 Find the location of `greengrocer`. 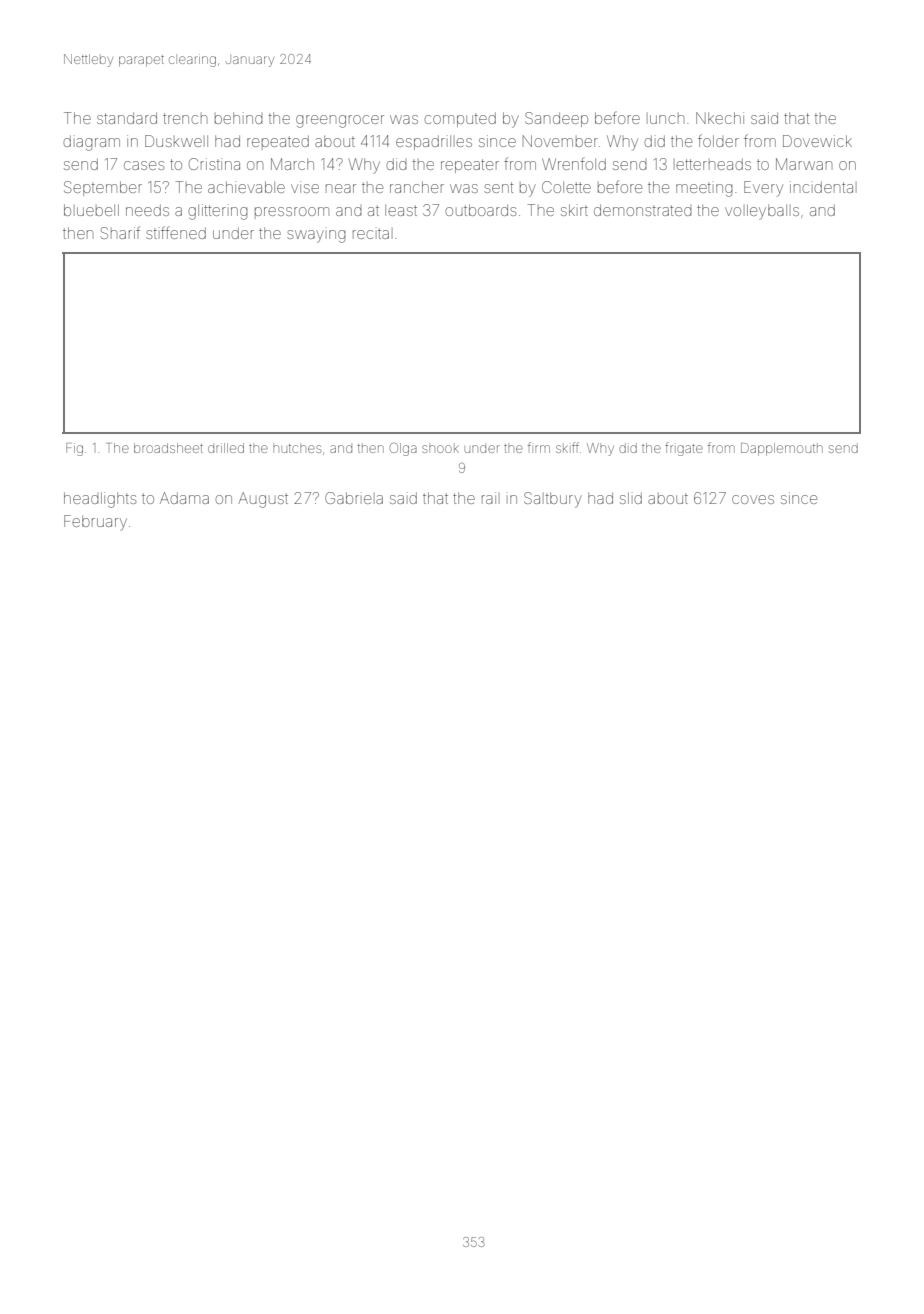

greengrocer is located at coordinates (340, 121).
